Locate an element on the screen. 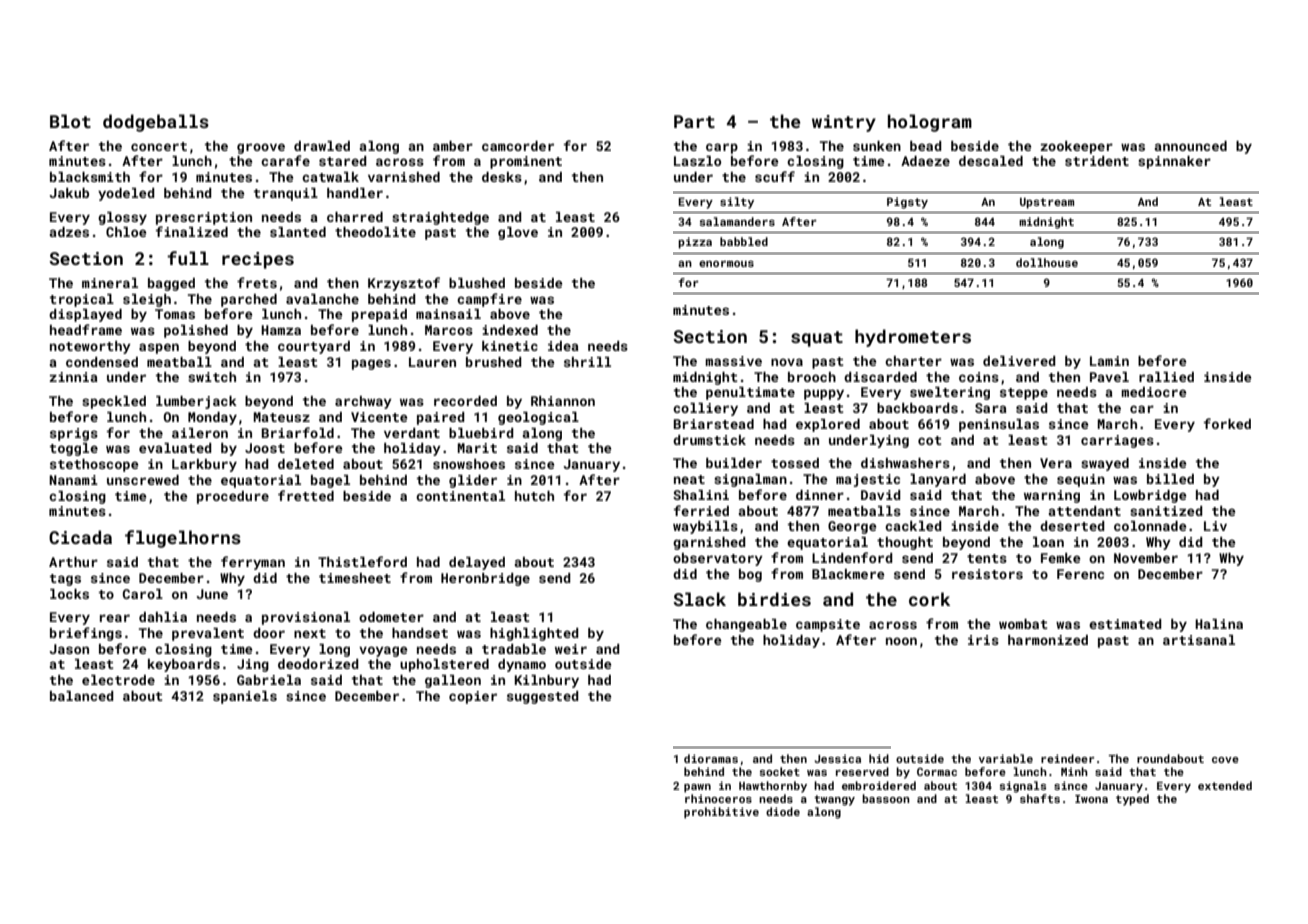 The image size is (1308, 924). Jason is located at coordinates (69, 649).
